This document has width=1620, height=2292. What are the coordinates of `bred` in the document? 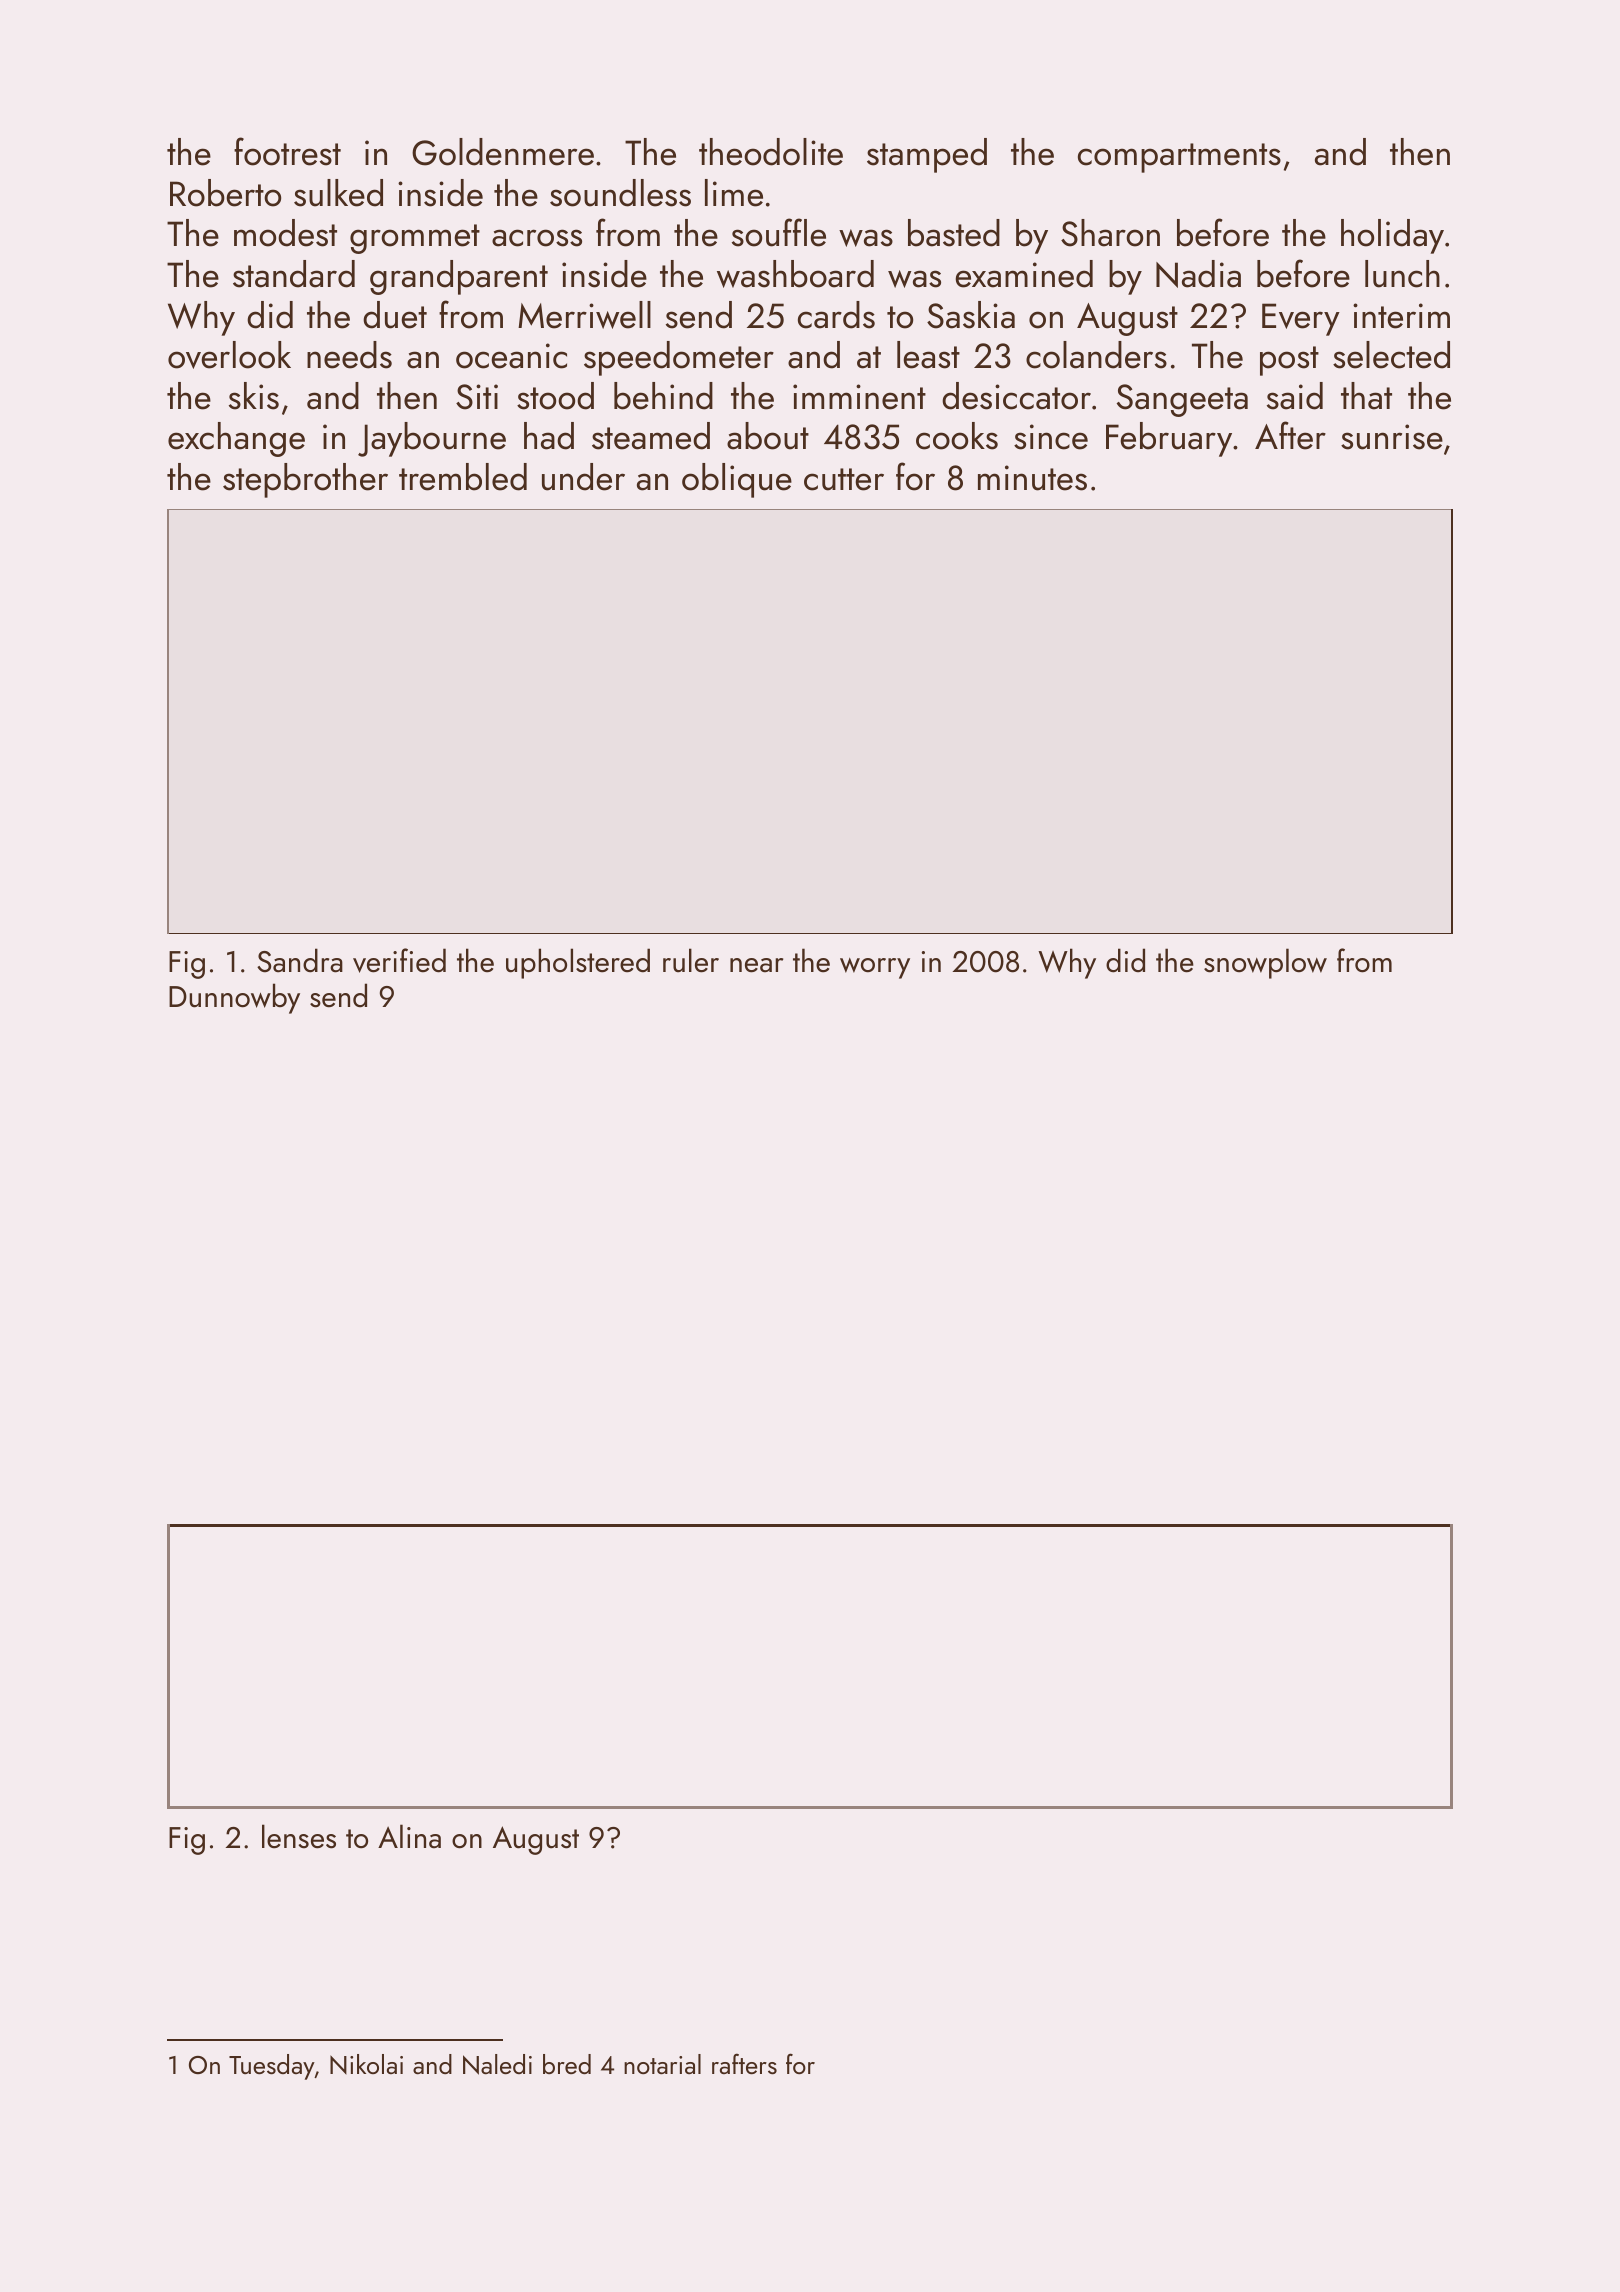 It's located at (567, 2064).
